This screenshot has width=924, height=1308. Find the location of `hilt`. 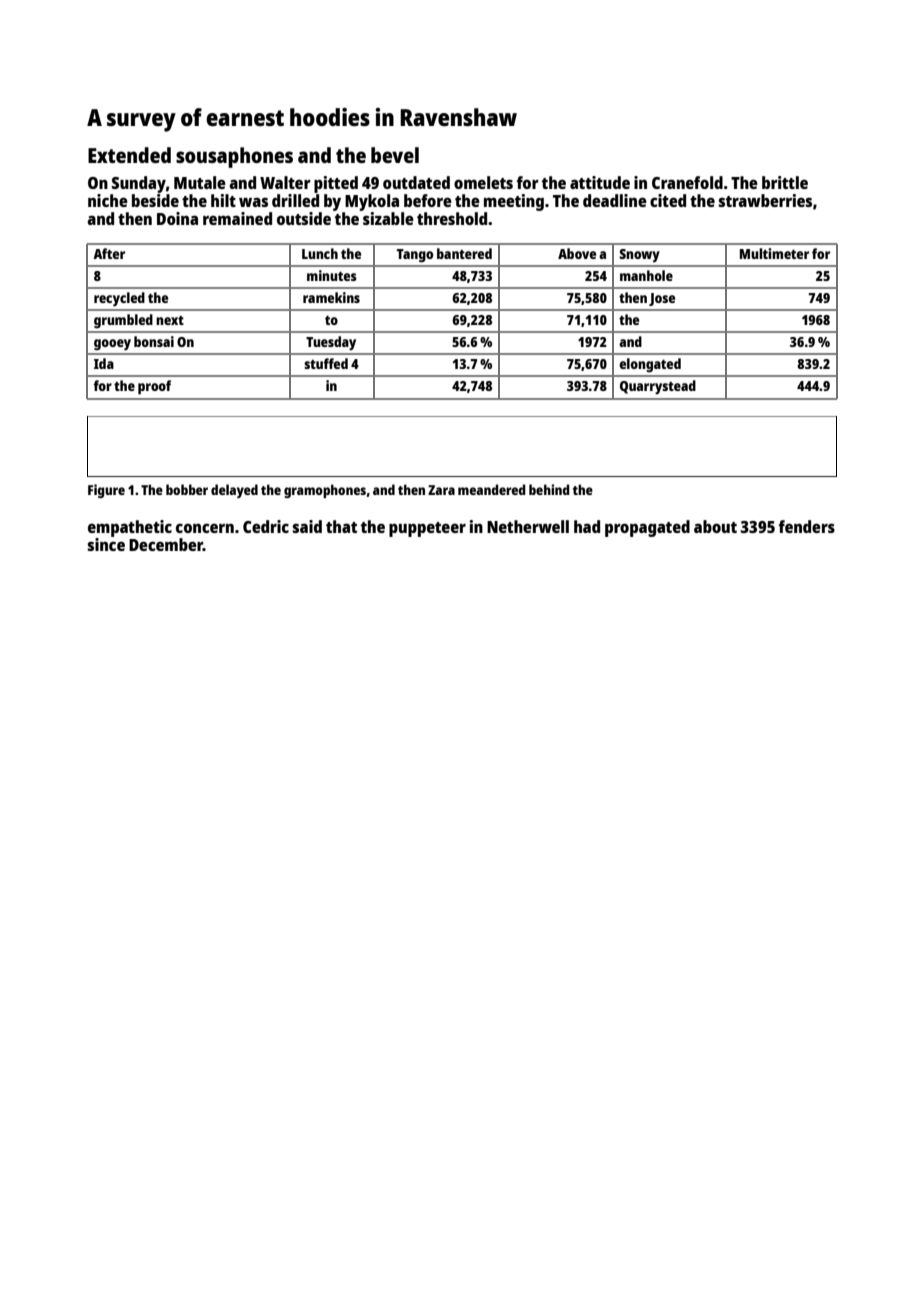

hilt is located at coordinates (223, 200).
